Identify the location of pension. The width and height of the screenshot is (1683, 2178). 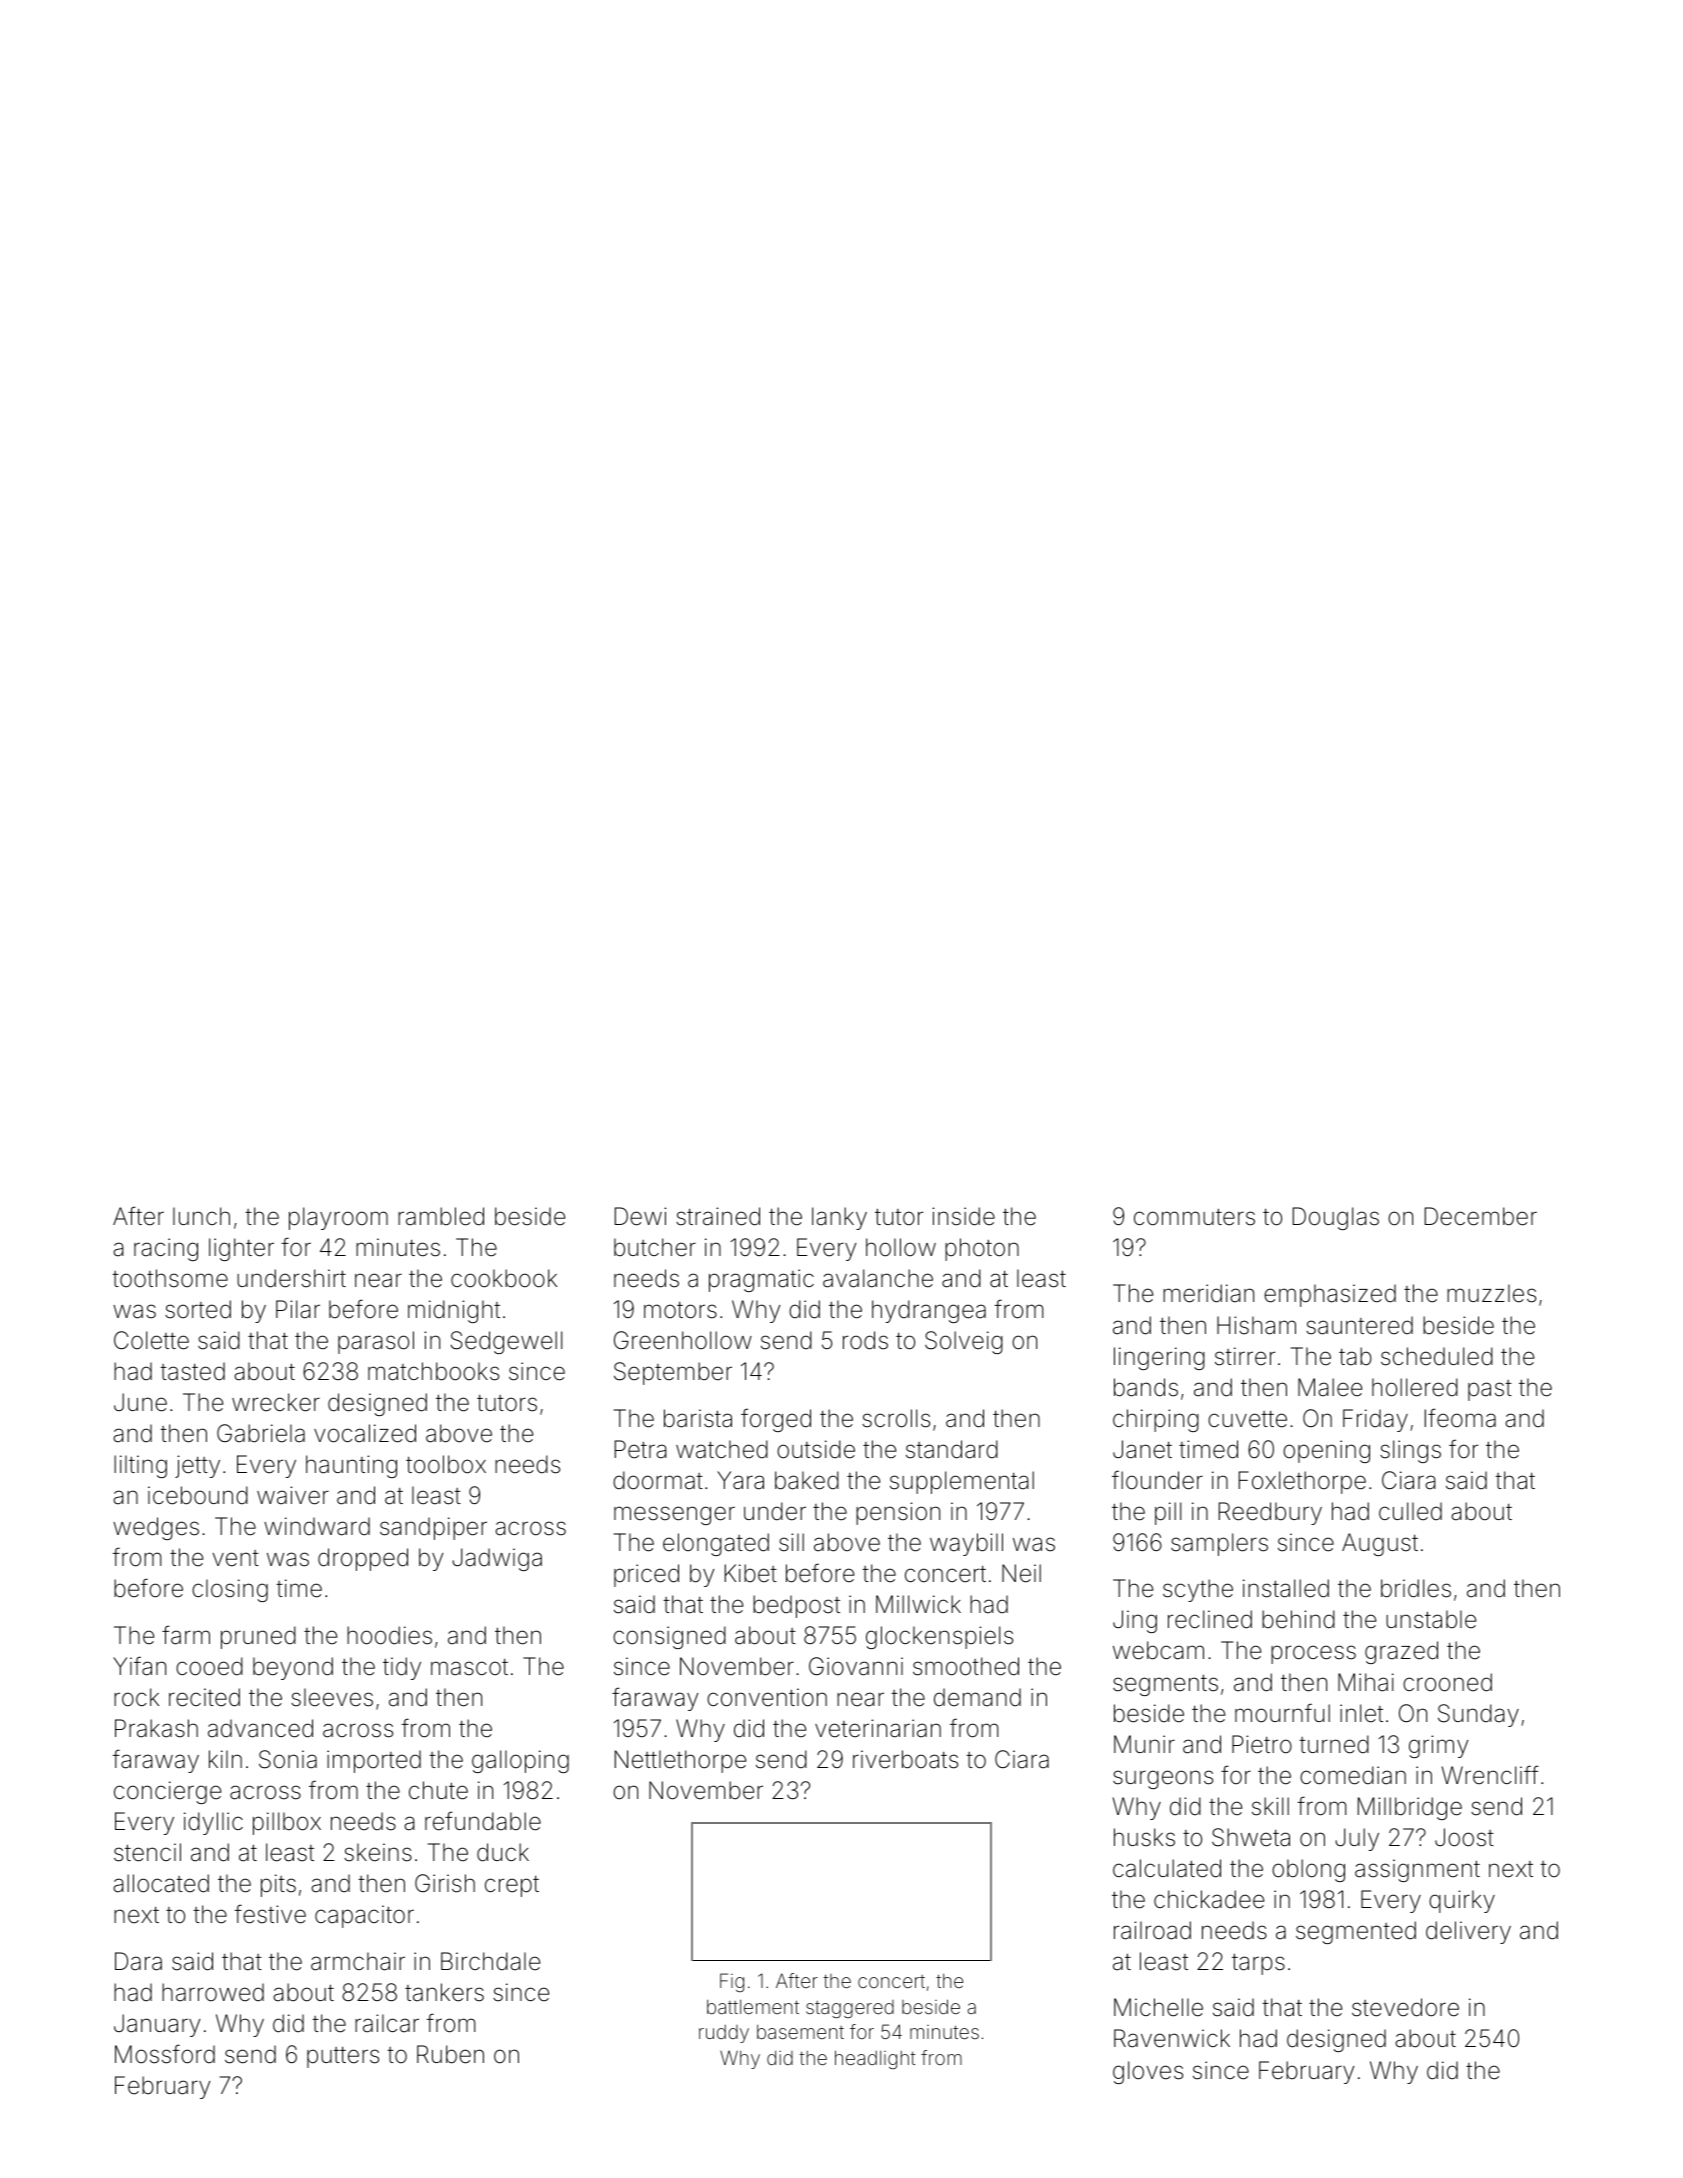
(898, 1513).
